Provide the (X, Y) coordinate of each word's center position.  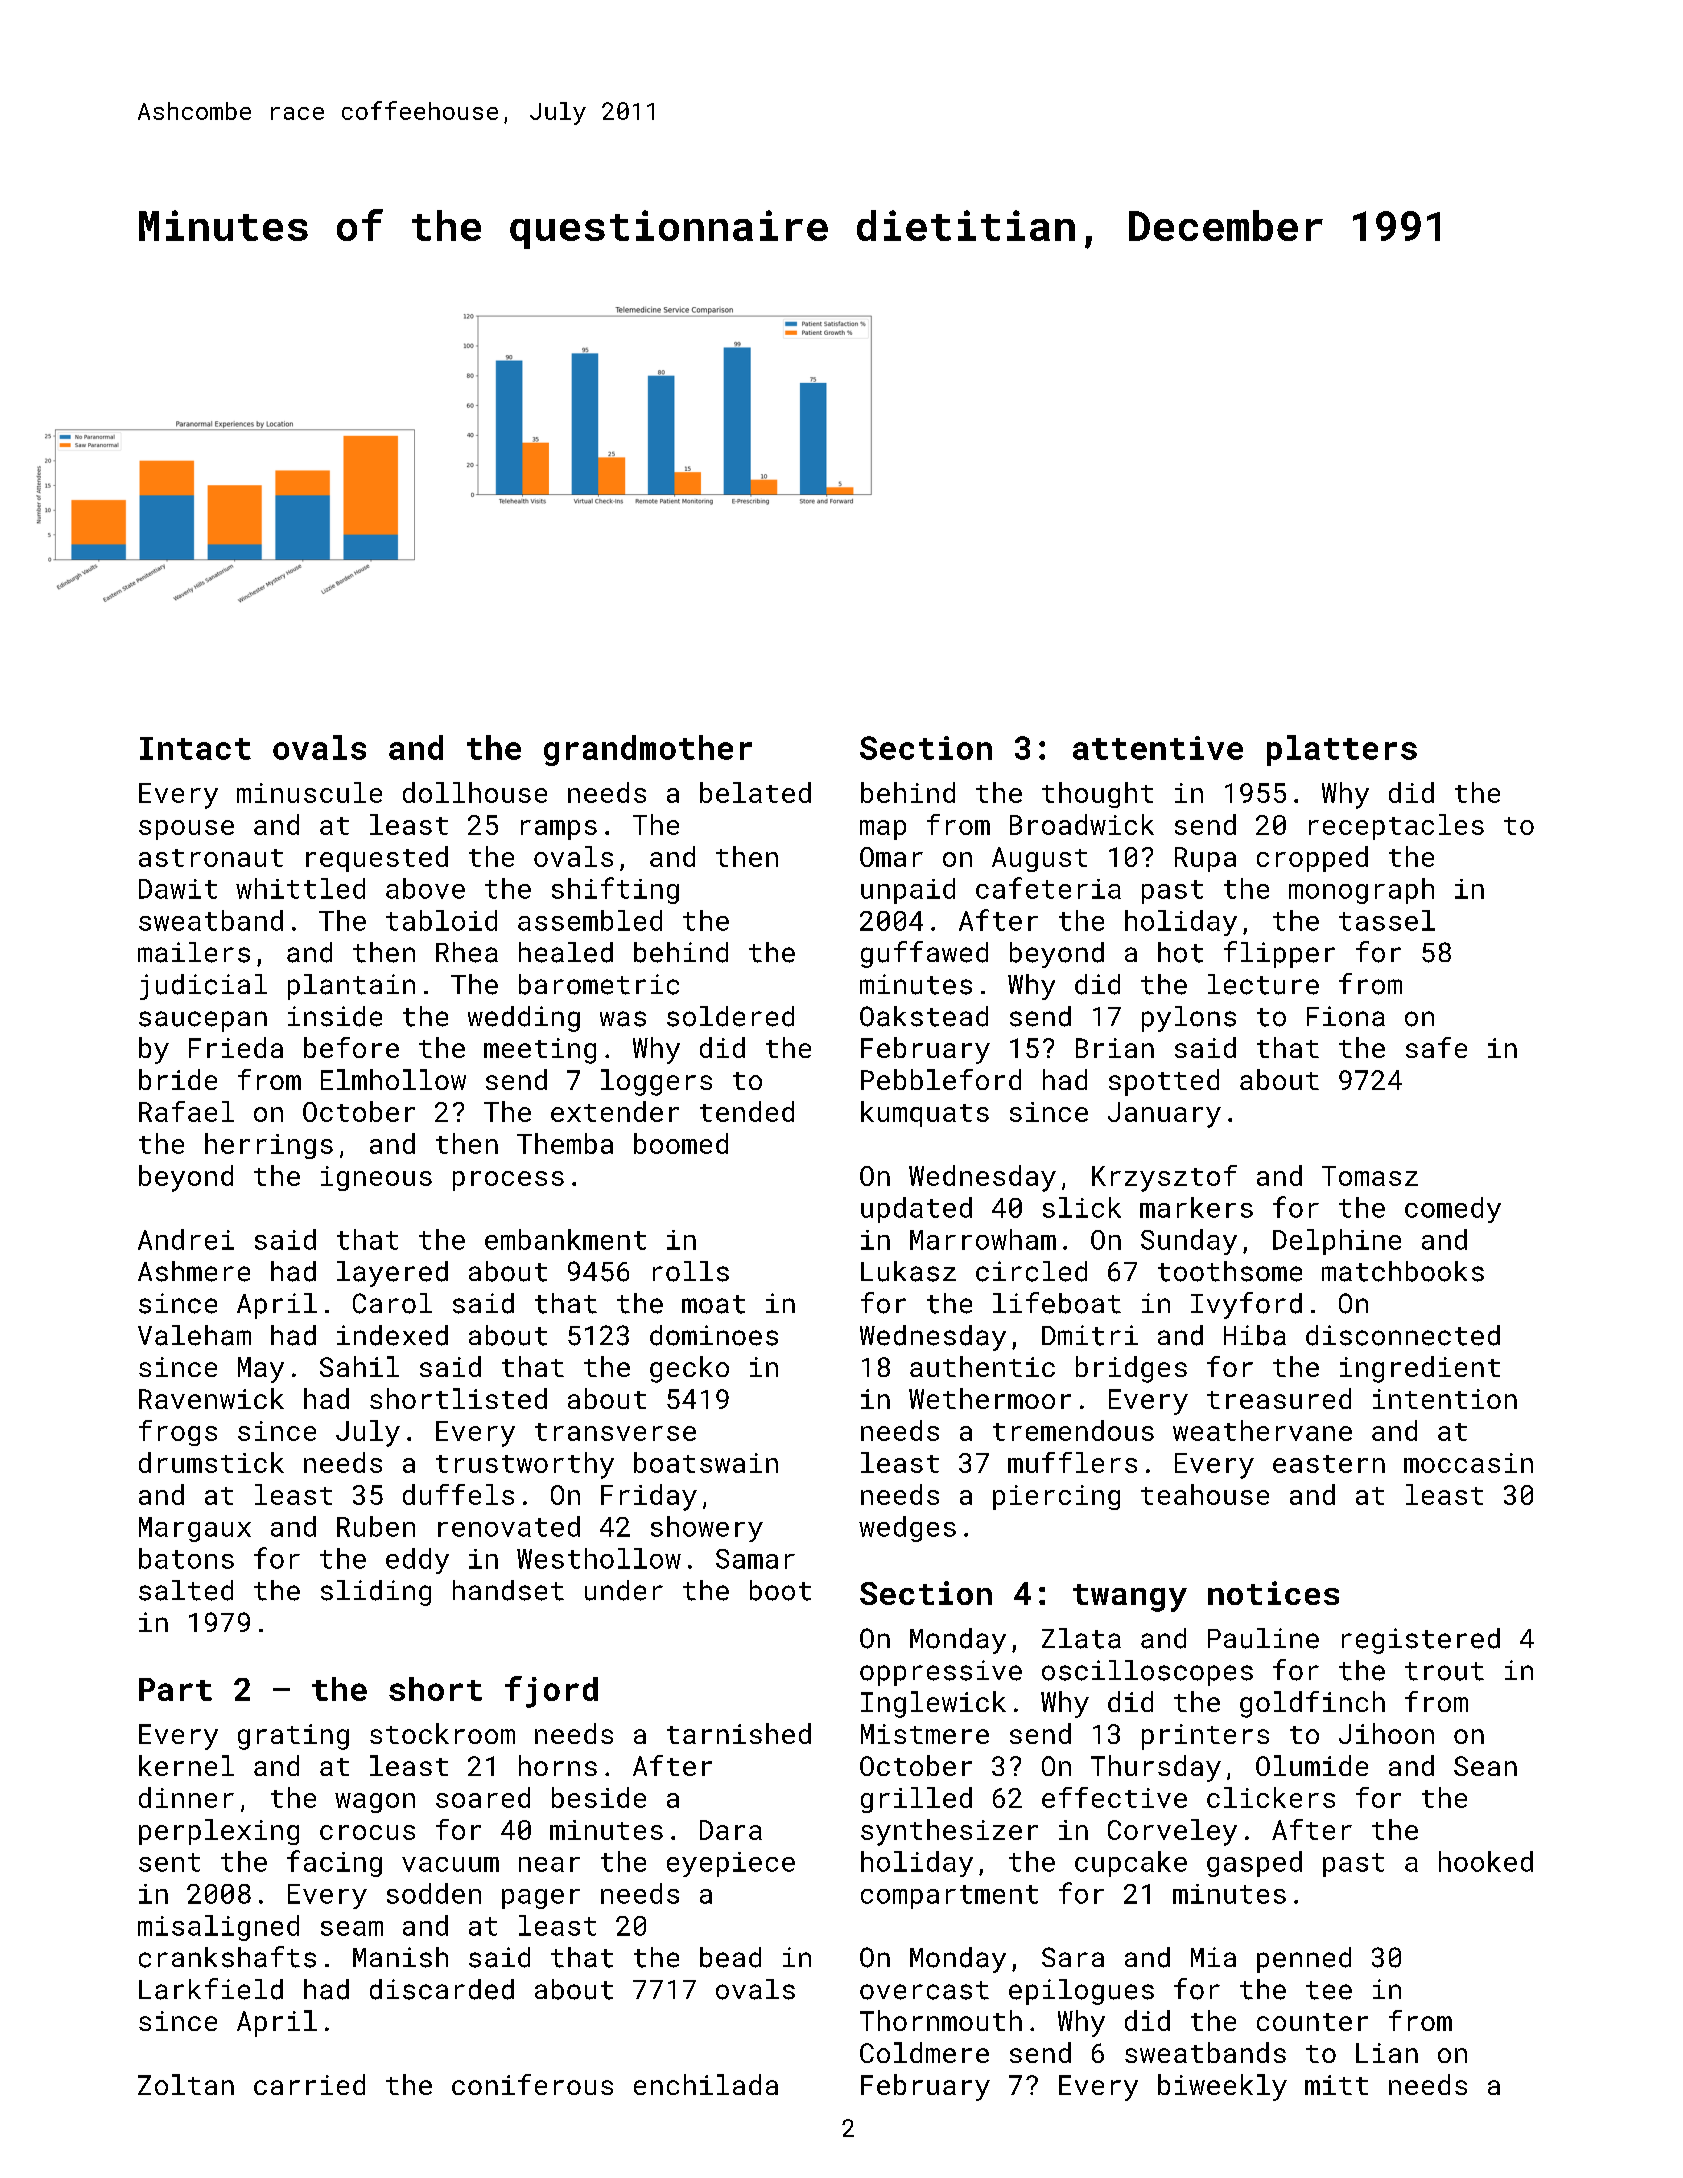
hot (1180, 952)
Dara (731, 1830)
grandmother (648, 750)
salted (186, 1590)
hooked (1486, 1861)
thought (1097, 795)
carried (309, 2084)
